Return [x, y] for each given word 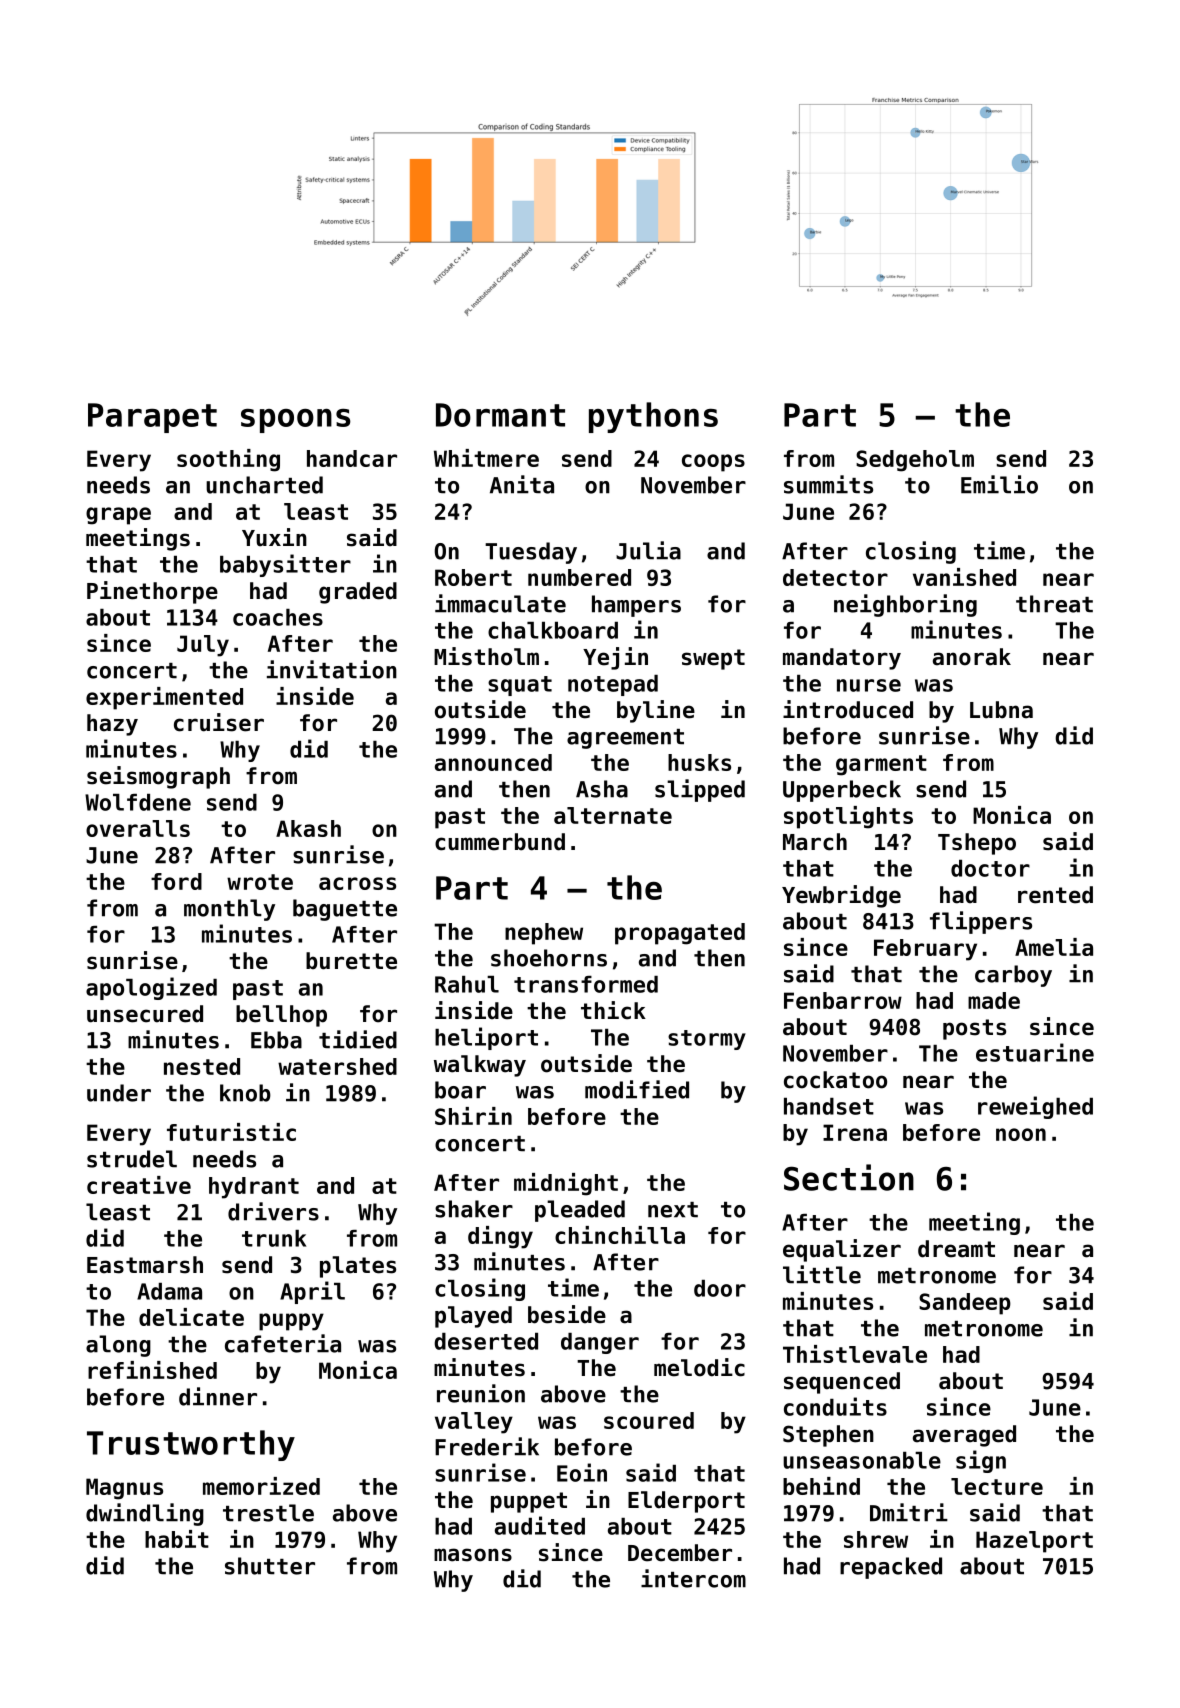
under [119, 1093]
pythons [653, 417]
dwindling [145, 1514]
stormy [707, 1040]
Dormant [500, 415]
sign [981, 1461]
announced [493, 762]
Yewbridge [841, 896]
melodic [699, 1367]
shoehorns [549, 958]
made [994, 1000]
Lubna [1001, 710]
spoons [296, 421]
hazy [112, 725]
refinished [152, 1370]
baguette [345, 910]
